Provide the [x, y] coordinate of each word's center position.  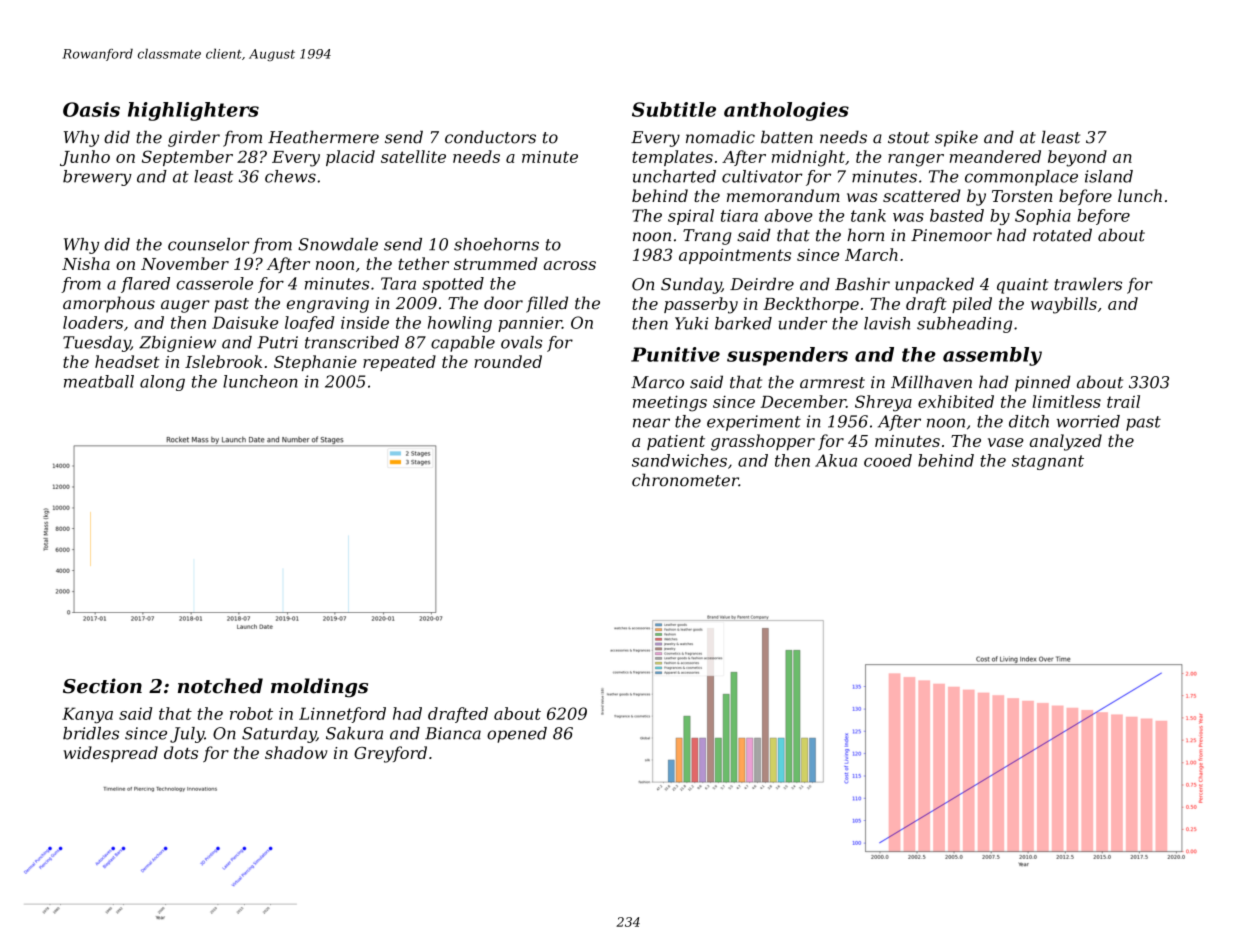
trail [1123, 401]
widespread [111, 754]
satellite [413, 156]
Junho [85, 158]
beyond [1077, 158]
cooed [888, 460]
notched [220, 686]
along [162, 383]
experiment [754, 423]
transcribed [352, 342]
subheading [964, 325]
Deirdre [762, 284]
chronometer [685, 480]
